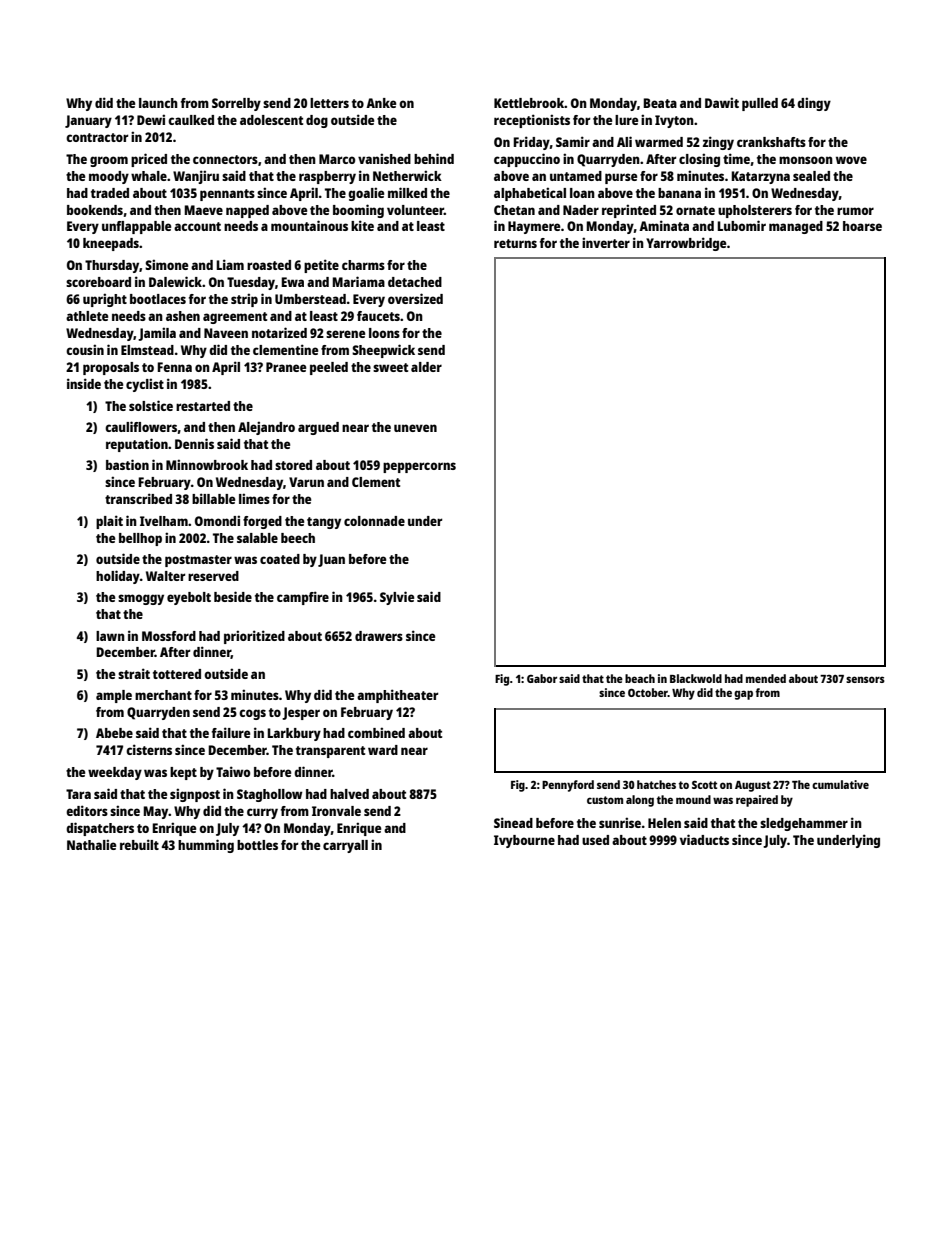 This document has height=1233, width=952. Describe the element at coordinates (514, 210) in the document. I see `Chetan` at that location.
